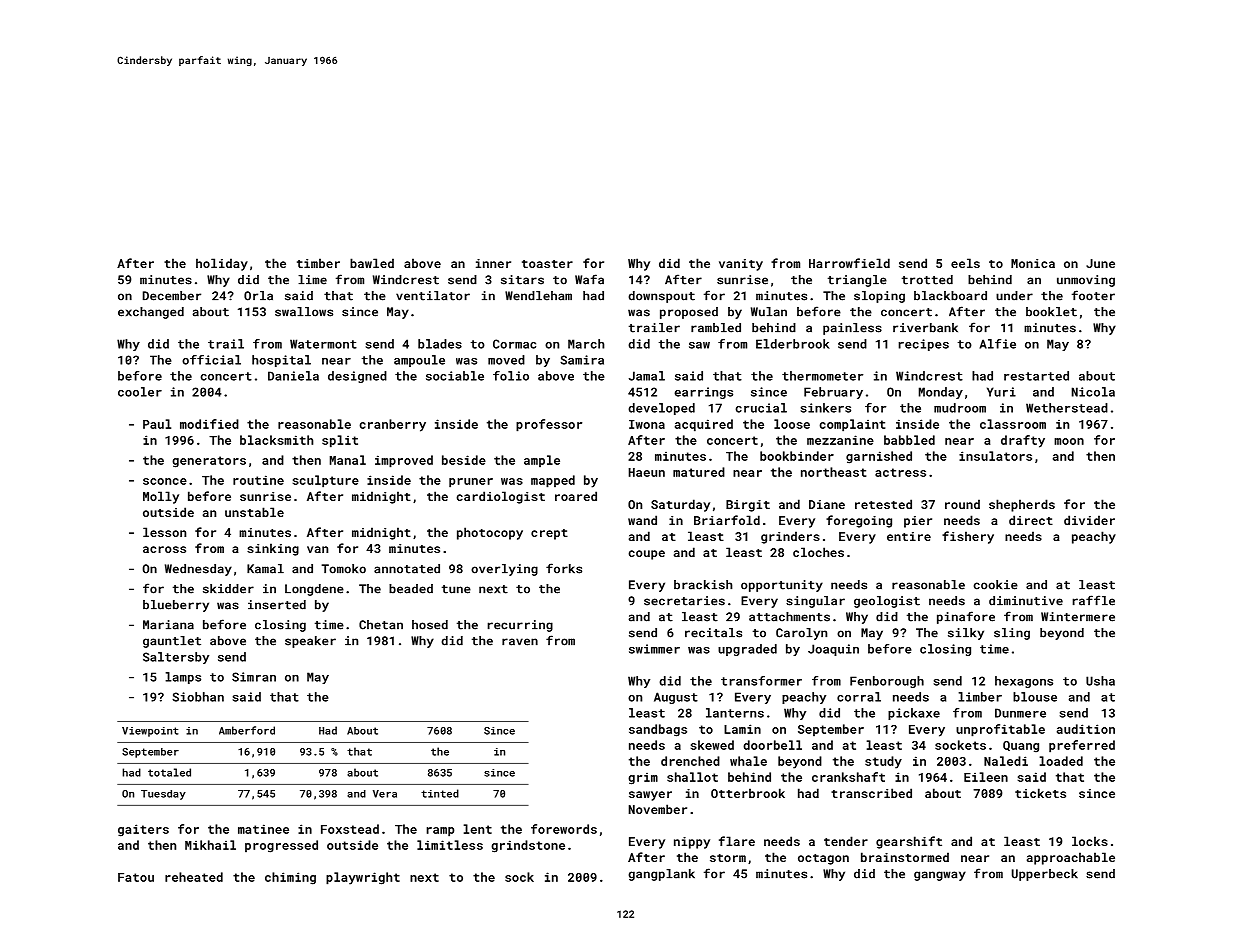 The width and height of the screenshot is (1233, 952). What do you see at coordinates (254, 677) in the screenshot?
I see `Simran` at bounding box center [254, 677].
